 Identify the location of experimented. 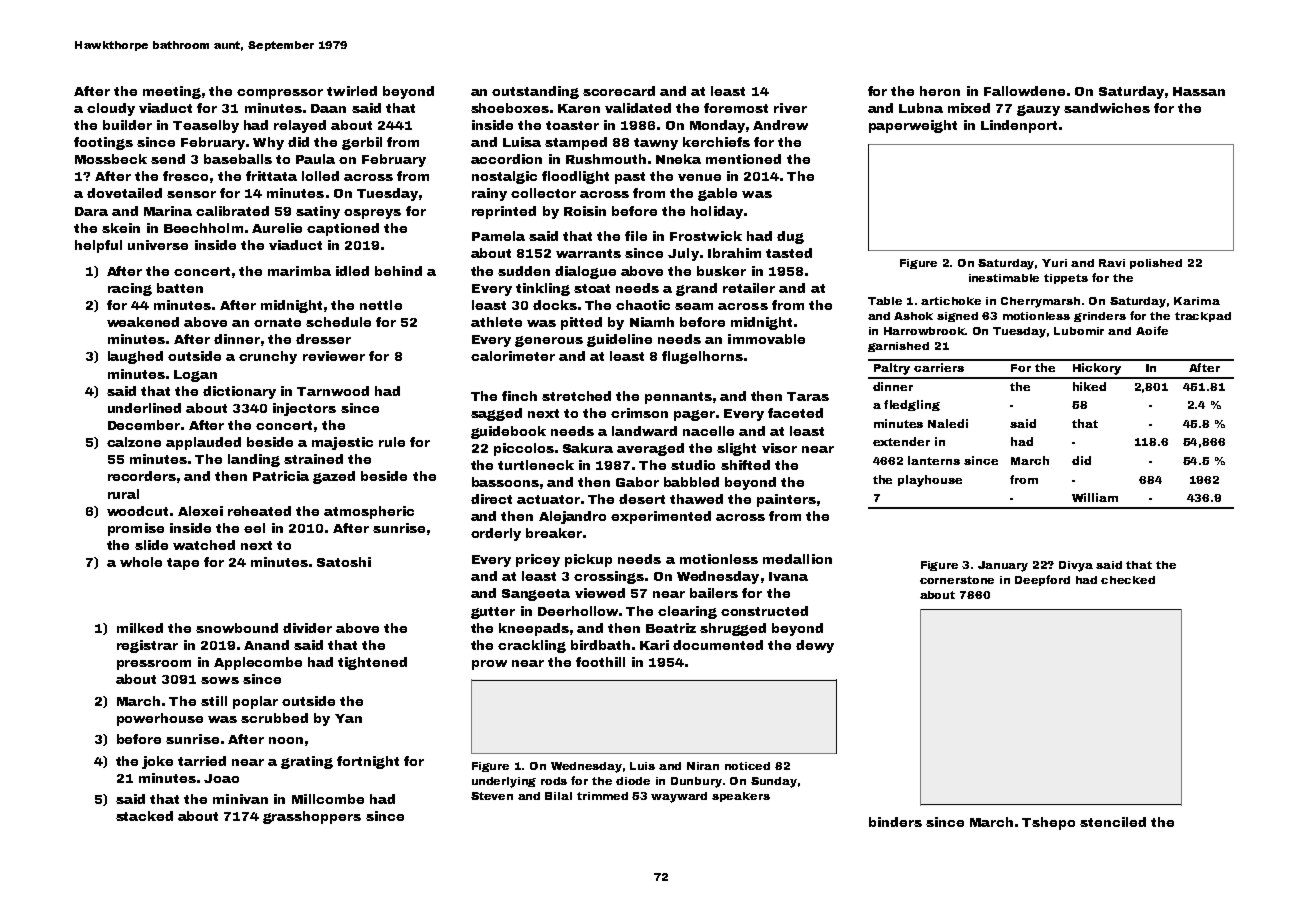
(661, 517).
